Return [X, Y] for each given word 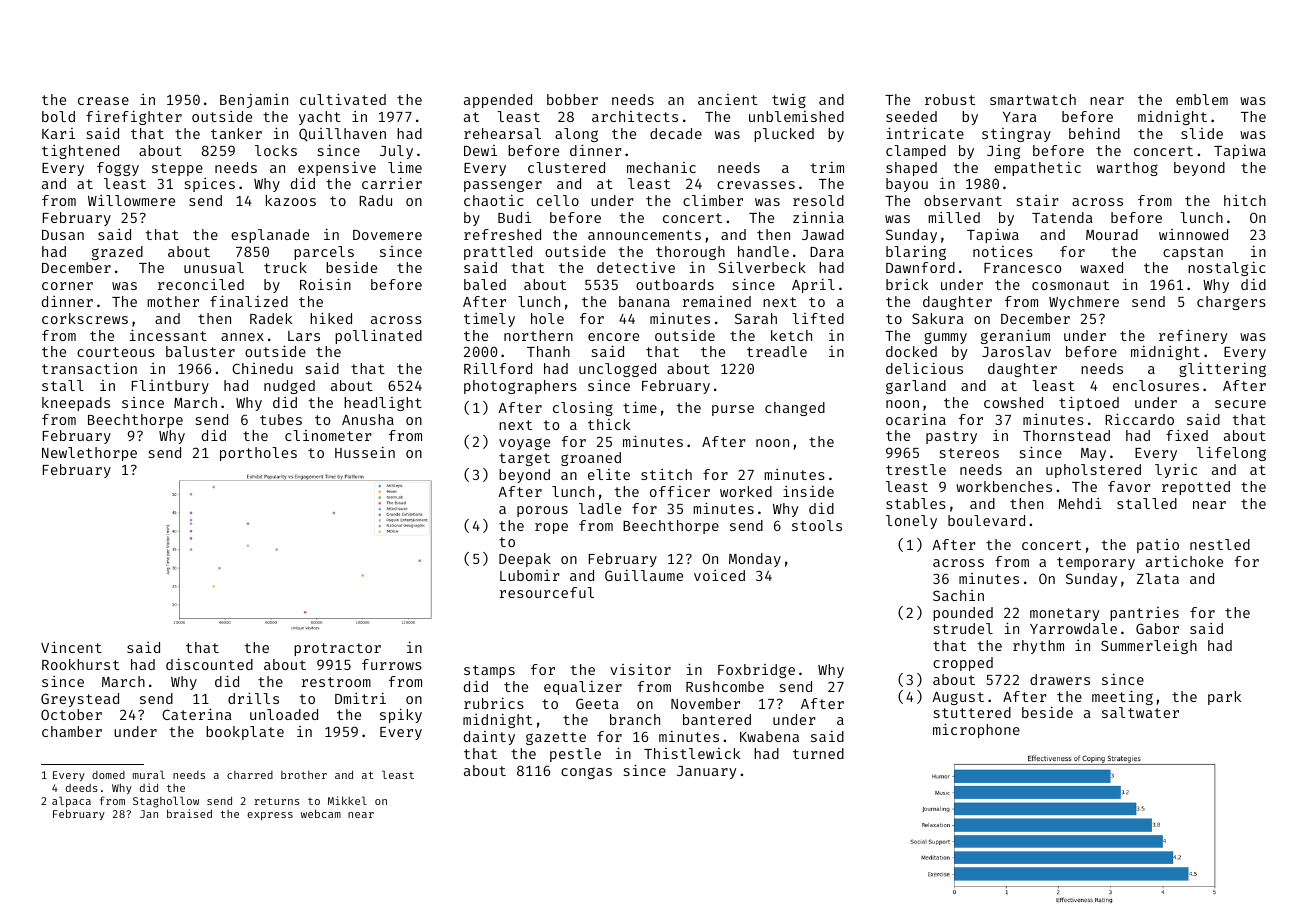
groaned [591, 459]
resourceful [547, 592]
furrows [392, 664]
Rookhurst [80, 664]
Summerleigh [1149, 646]
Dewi [480, 150]
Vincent [71, 647]
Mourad [1112, 234]
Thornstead [1066, 435]
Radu [375, 200]
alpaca [71, 802]
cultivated [343, 99]
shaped [911, 169]
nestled [1220, 544]
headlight [383, 404]
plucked [784, 135]
